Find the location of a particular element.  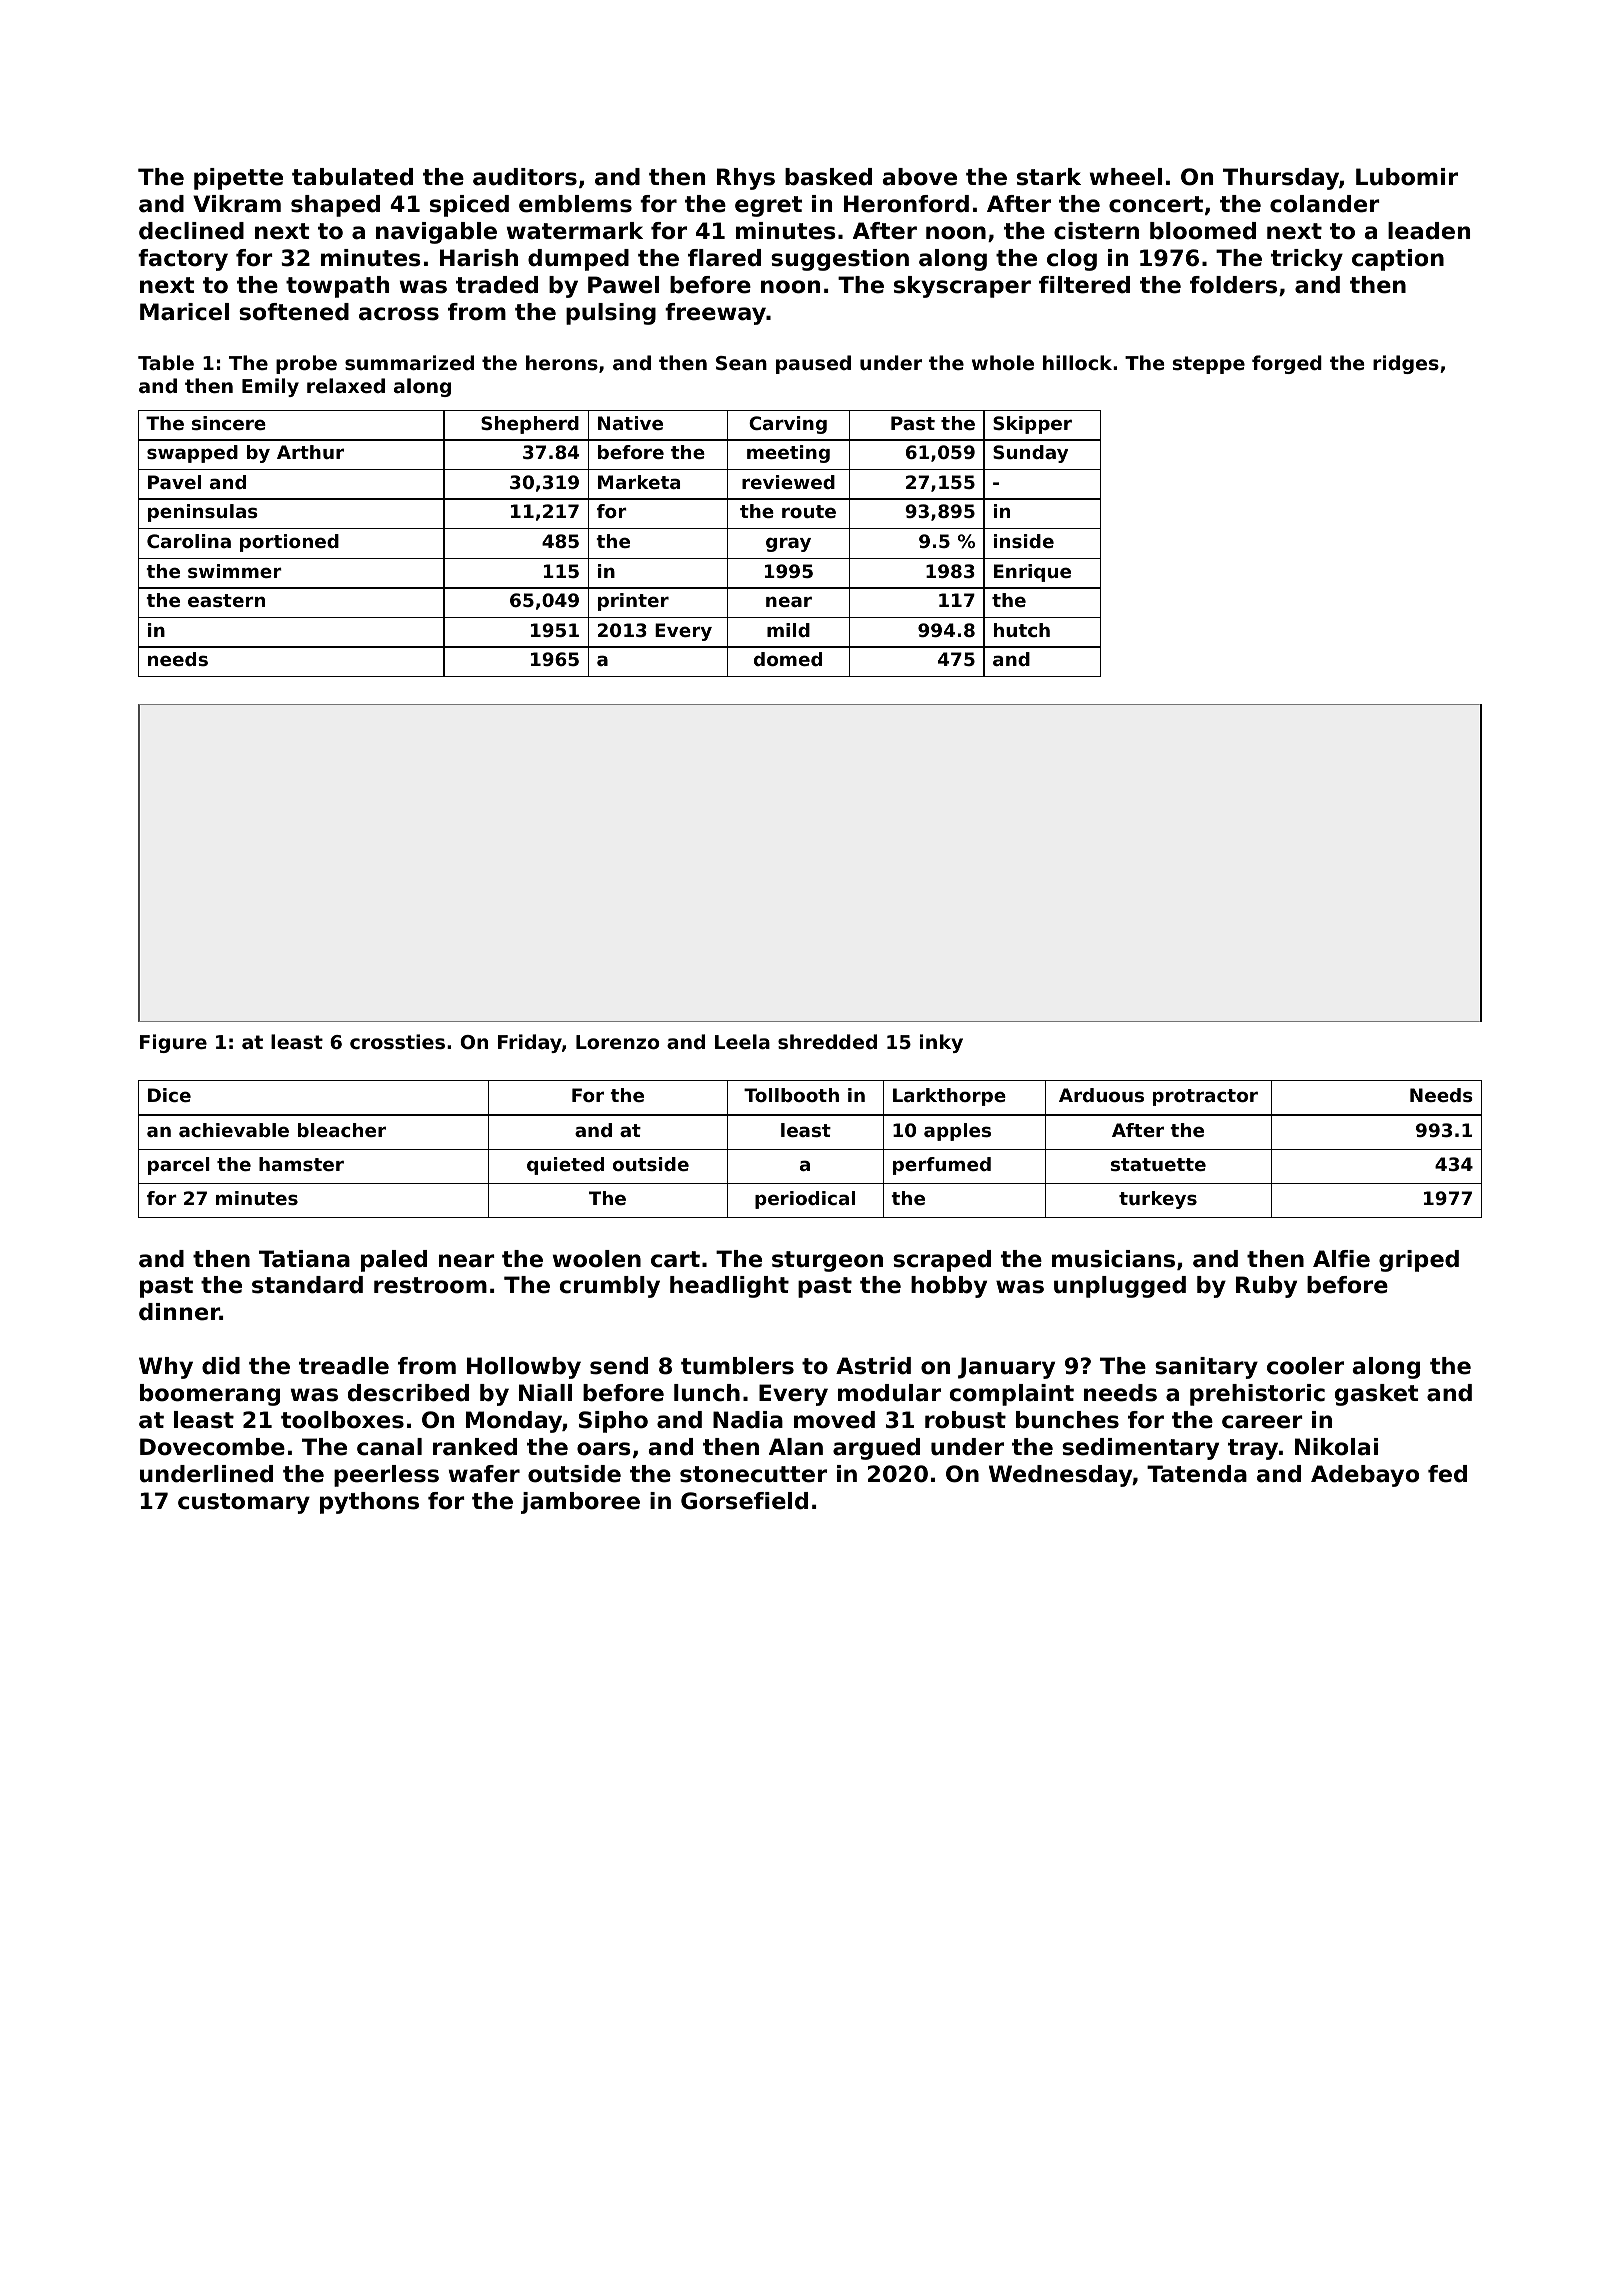

apples is located at coordinates (957, 1132).
